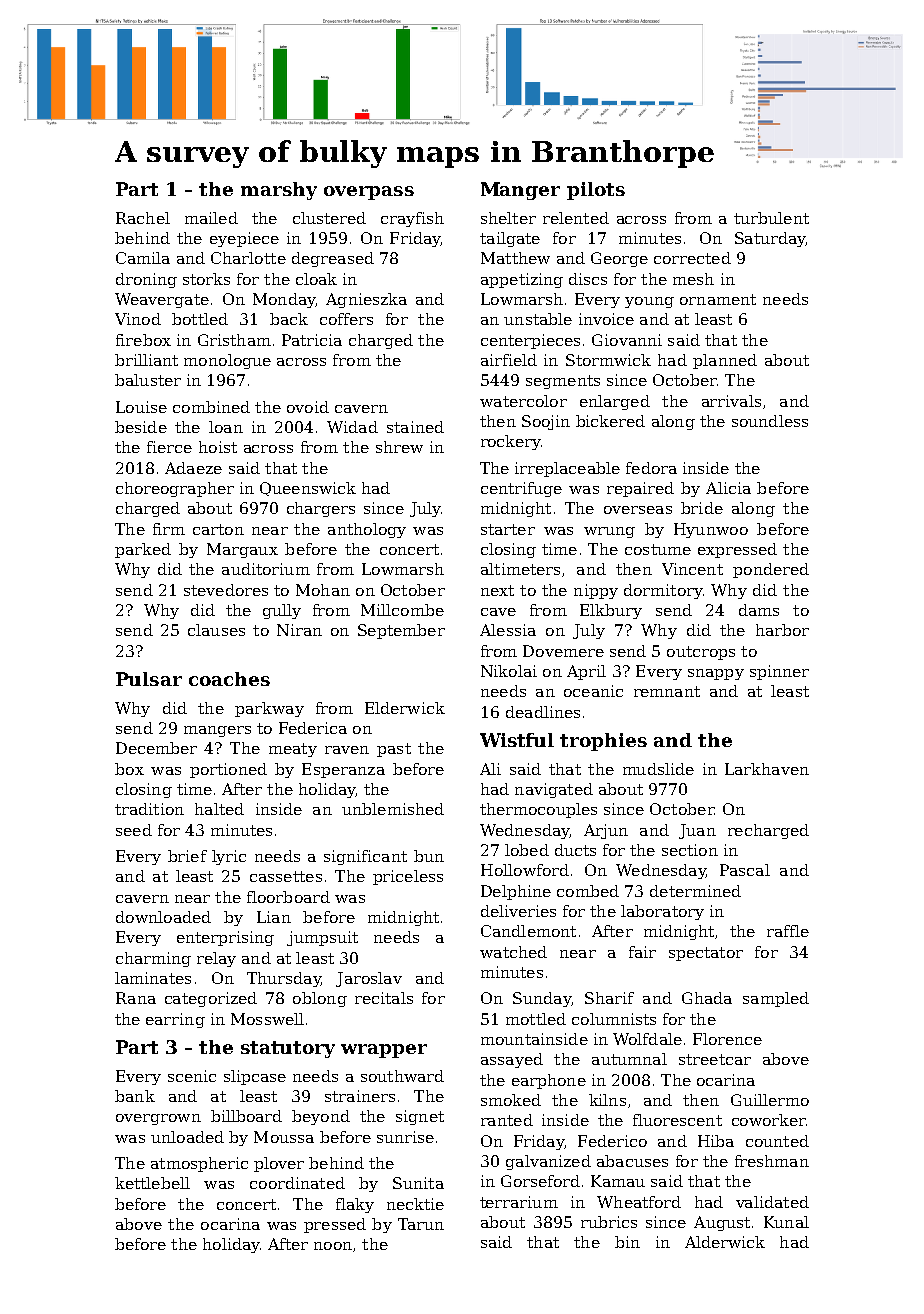 This screenshot has width=924, height=1314. What do you see at coordinates (771, 218) in the screenshot?
I see `turbulent` at bounding box center [771, 218].
